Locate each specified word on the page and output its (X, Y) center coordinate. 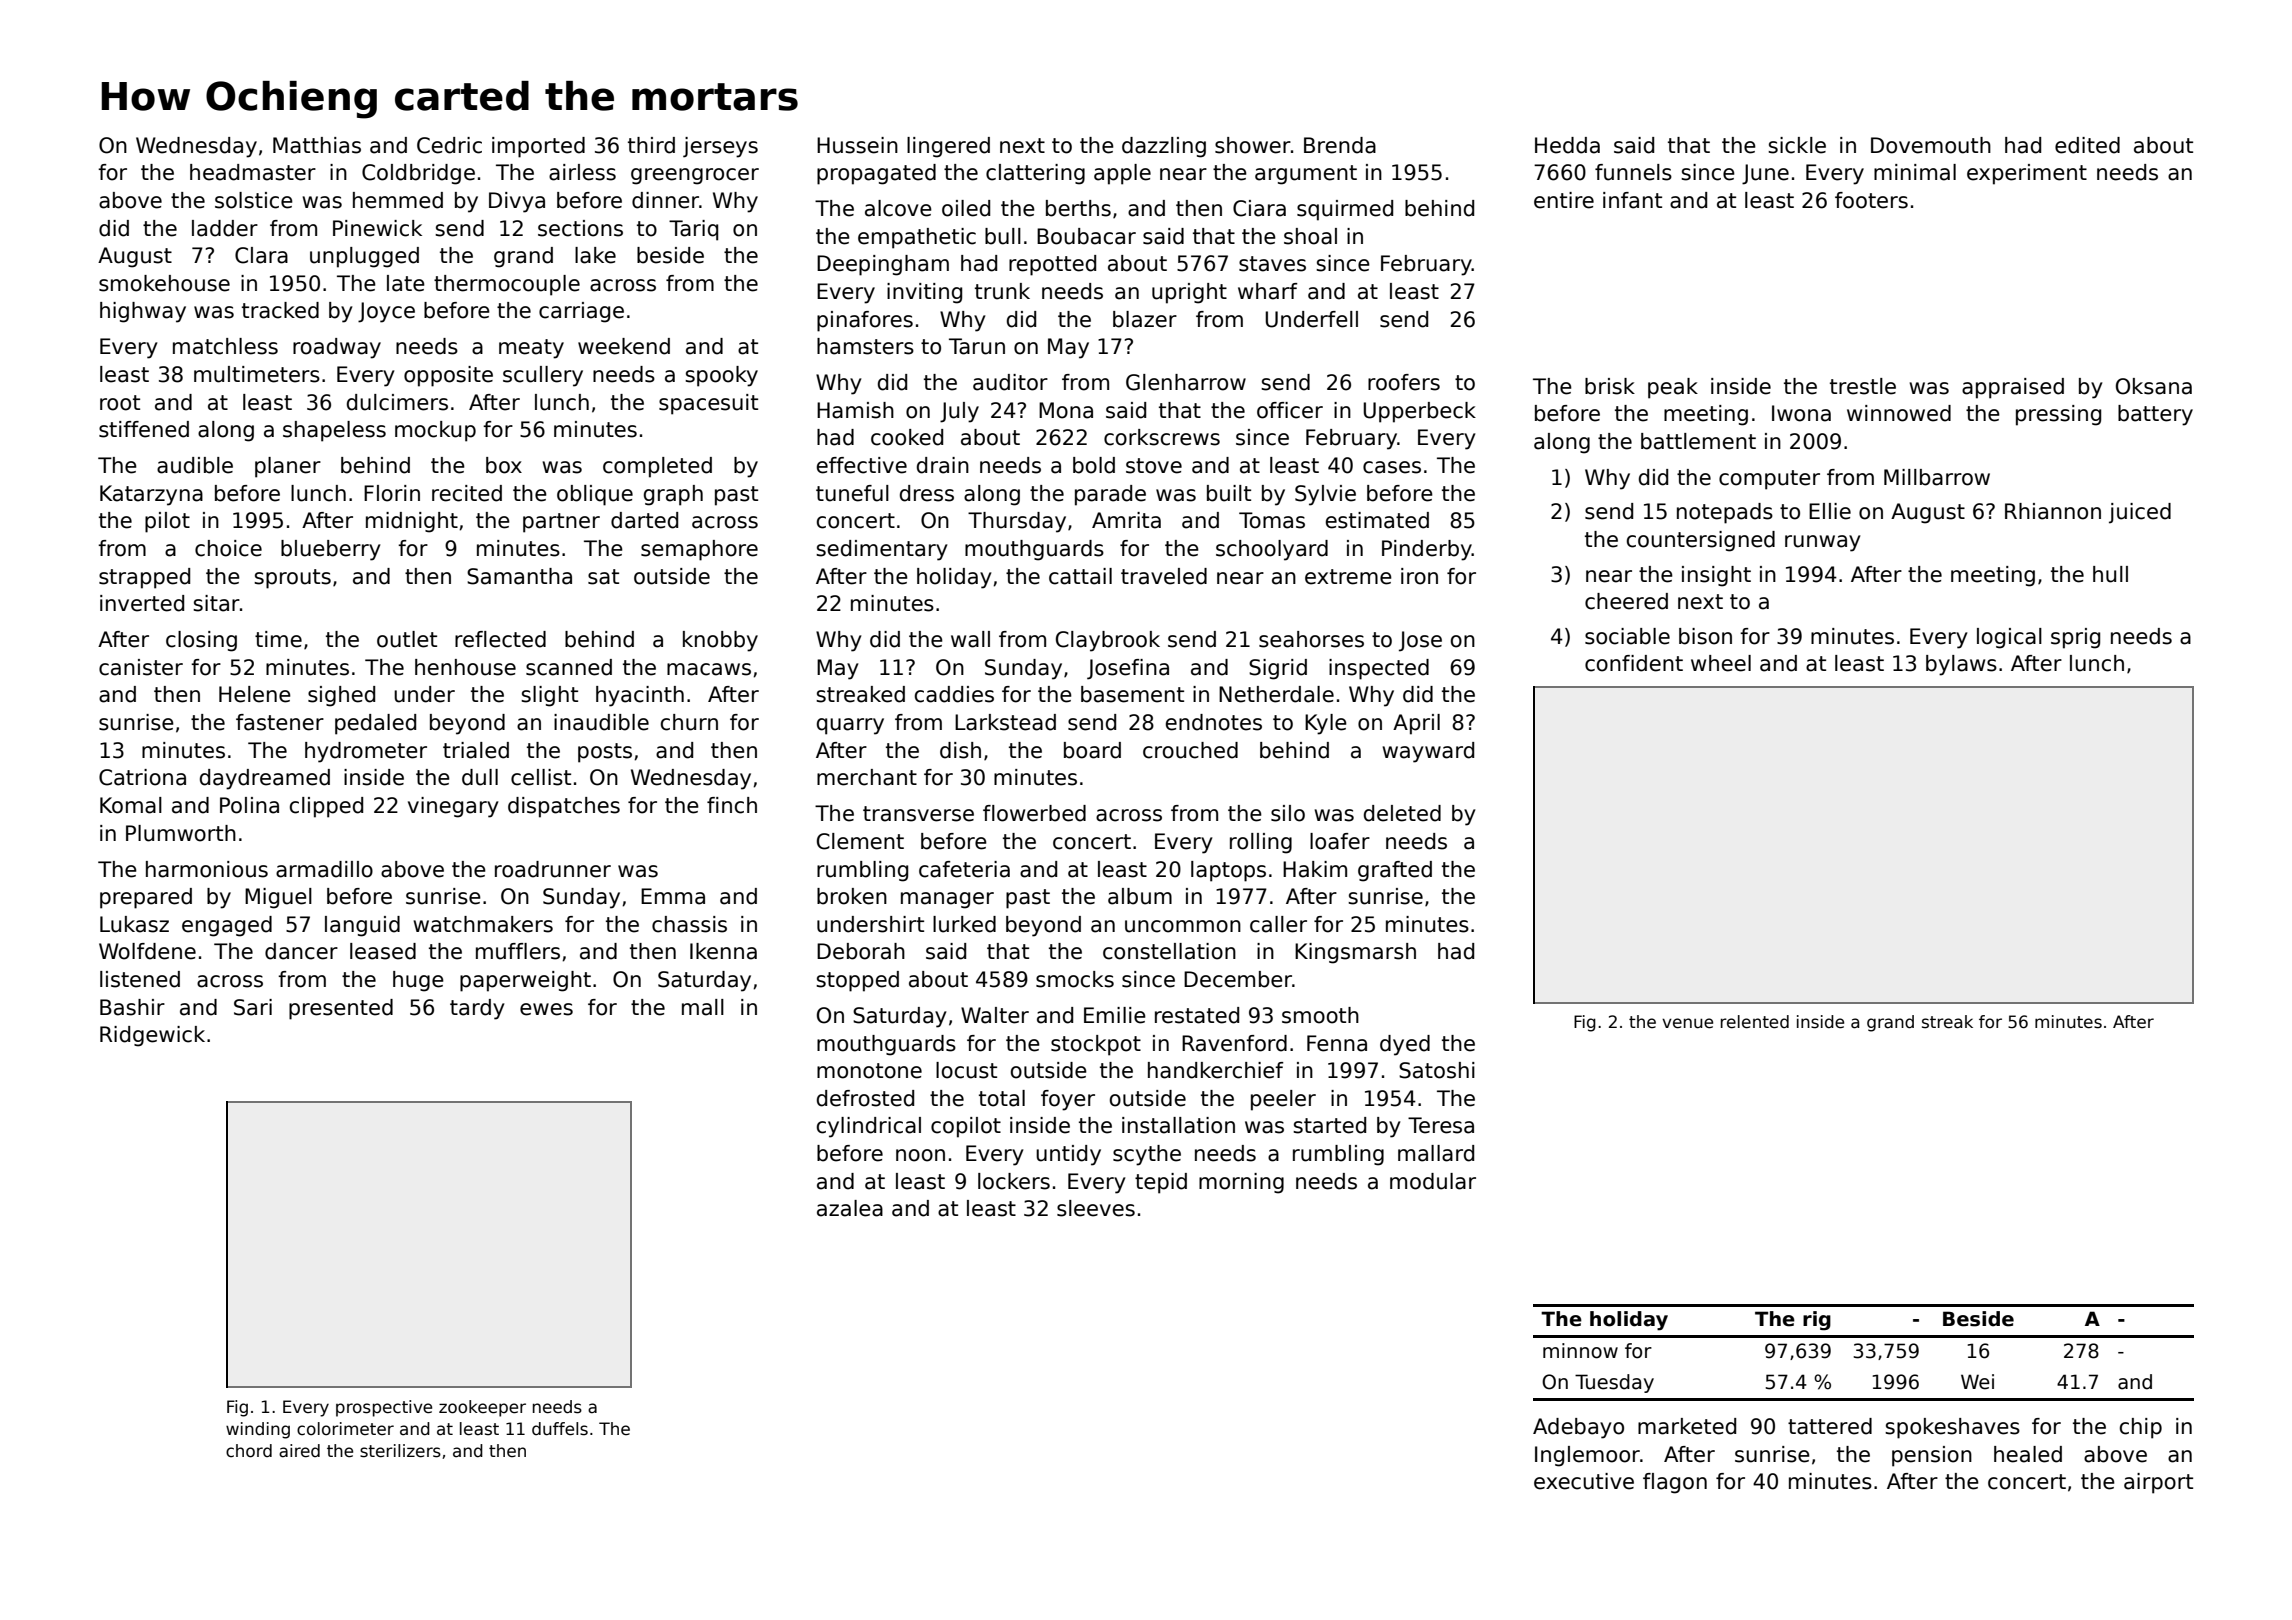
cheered (1626, 601)
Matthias (317, 145)
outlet (407, 639)
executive (1584, 1481)
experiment (2027, 174)
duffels (560, 1429)
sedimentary (882, 550)
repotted (1052, 265)
